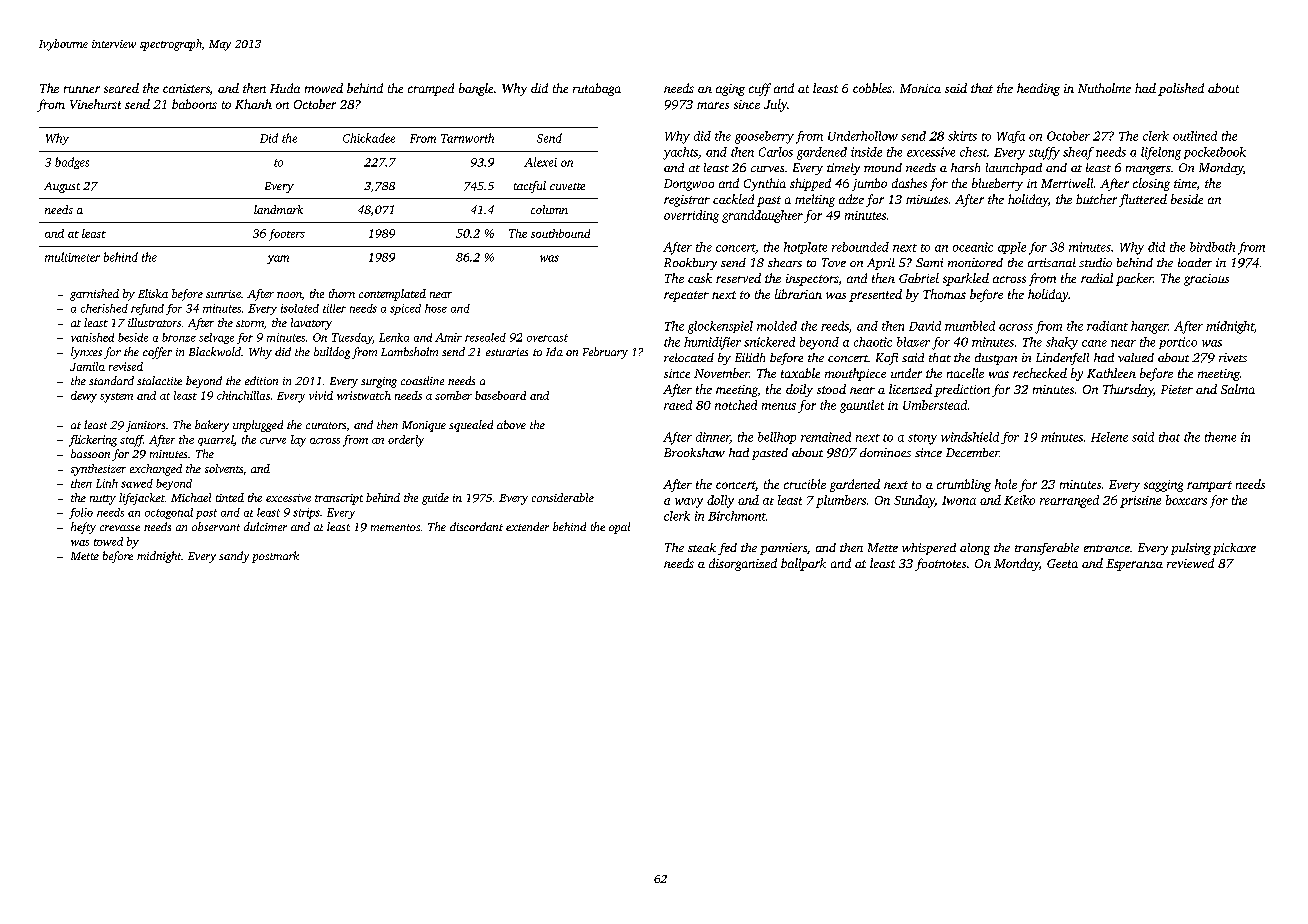  What do you see at coordinates (702, 547) in the document?
I see `steak` at bounding box center [702, 547].
